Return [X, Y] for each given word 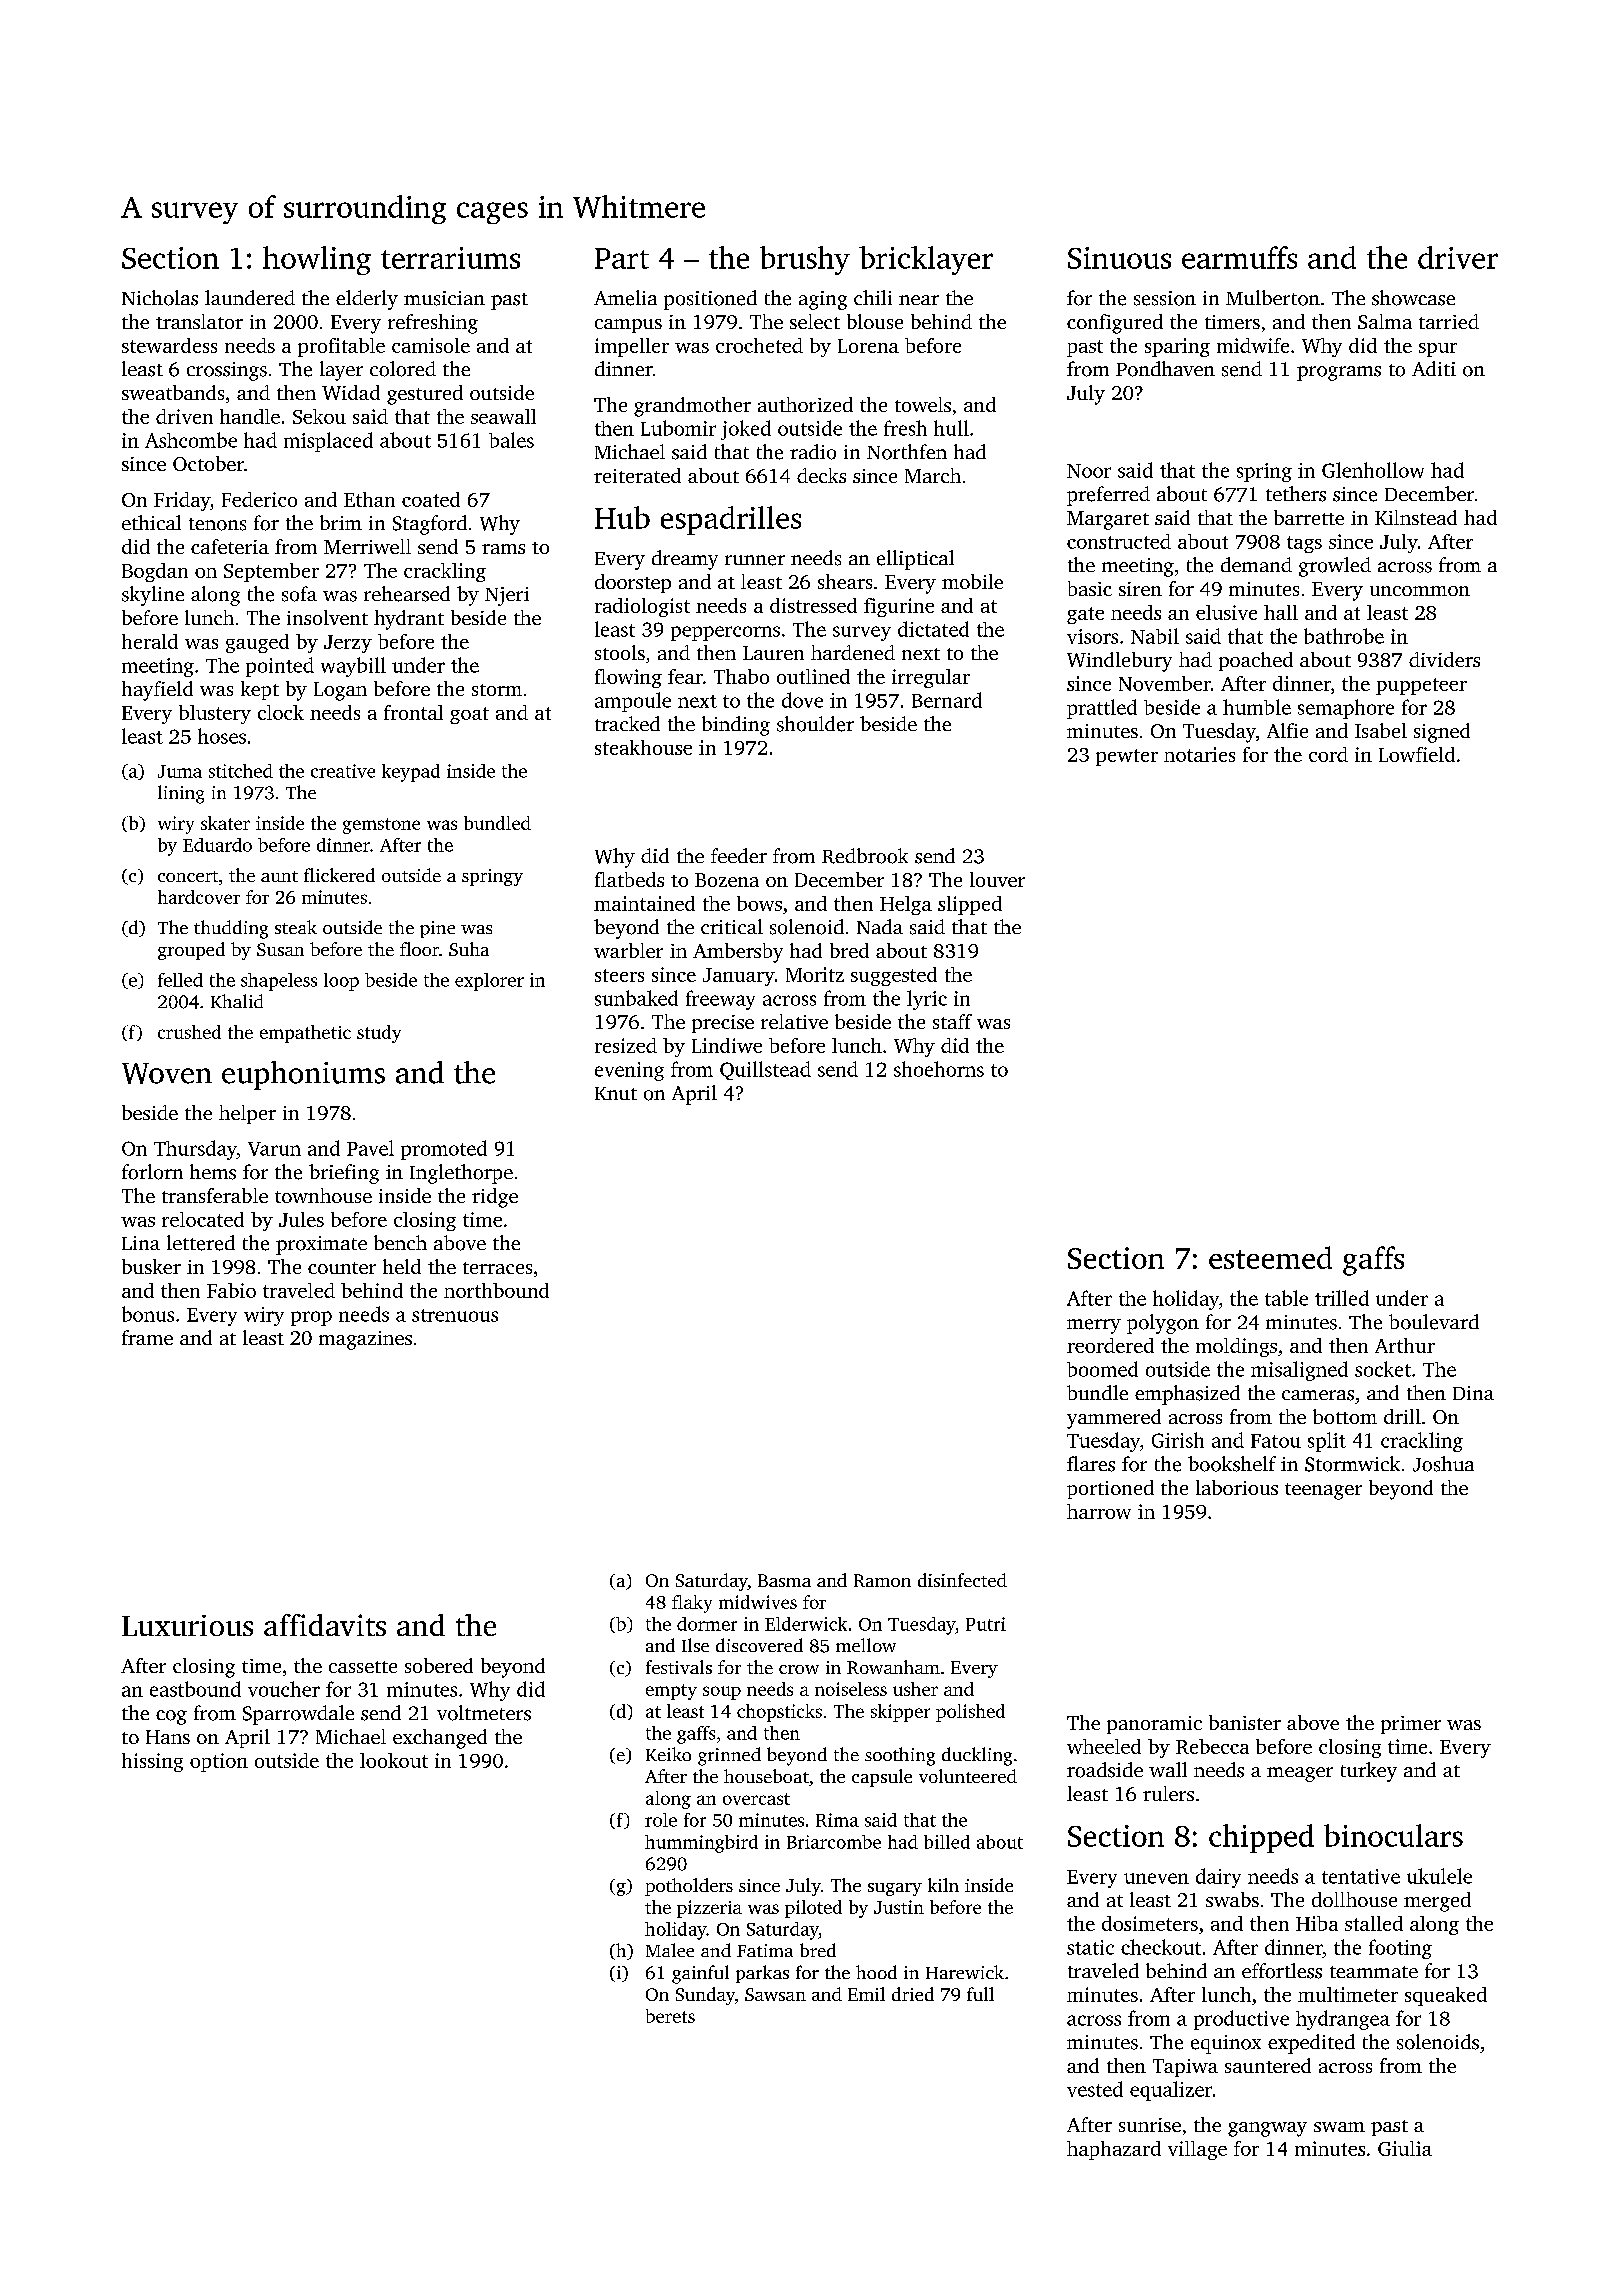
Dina [1473, 1393]
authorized [805, 404]
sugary [895, 1889]
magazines [365, 1340]
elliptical [915, 560]
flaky [692, 1604]
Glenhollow [1373, 470]
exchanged [440, 1739]
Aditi [1434, 368]
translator [199, 321]
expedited [1311, 2044]
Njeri [507, 596]
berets [670, 2016]
